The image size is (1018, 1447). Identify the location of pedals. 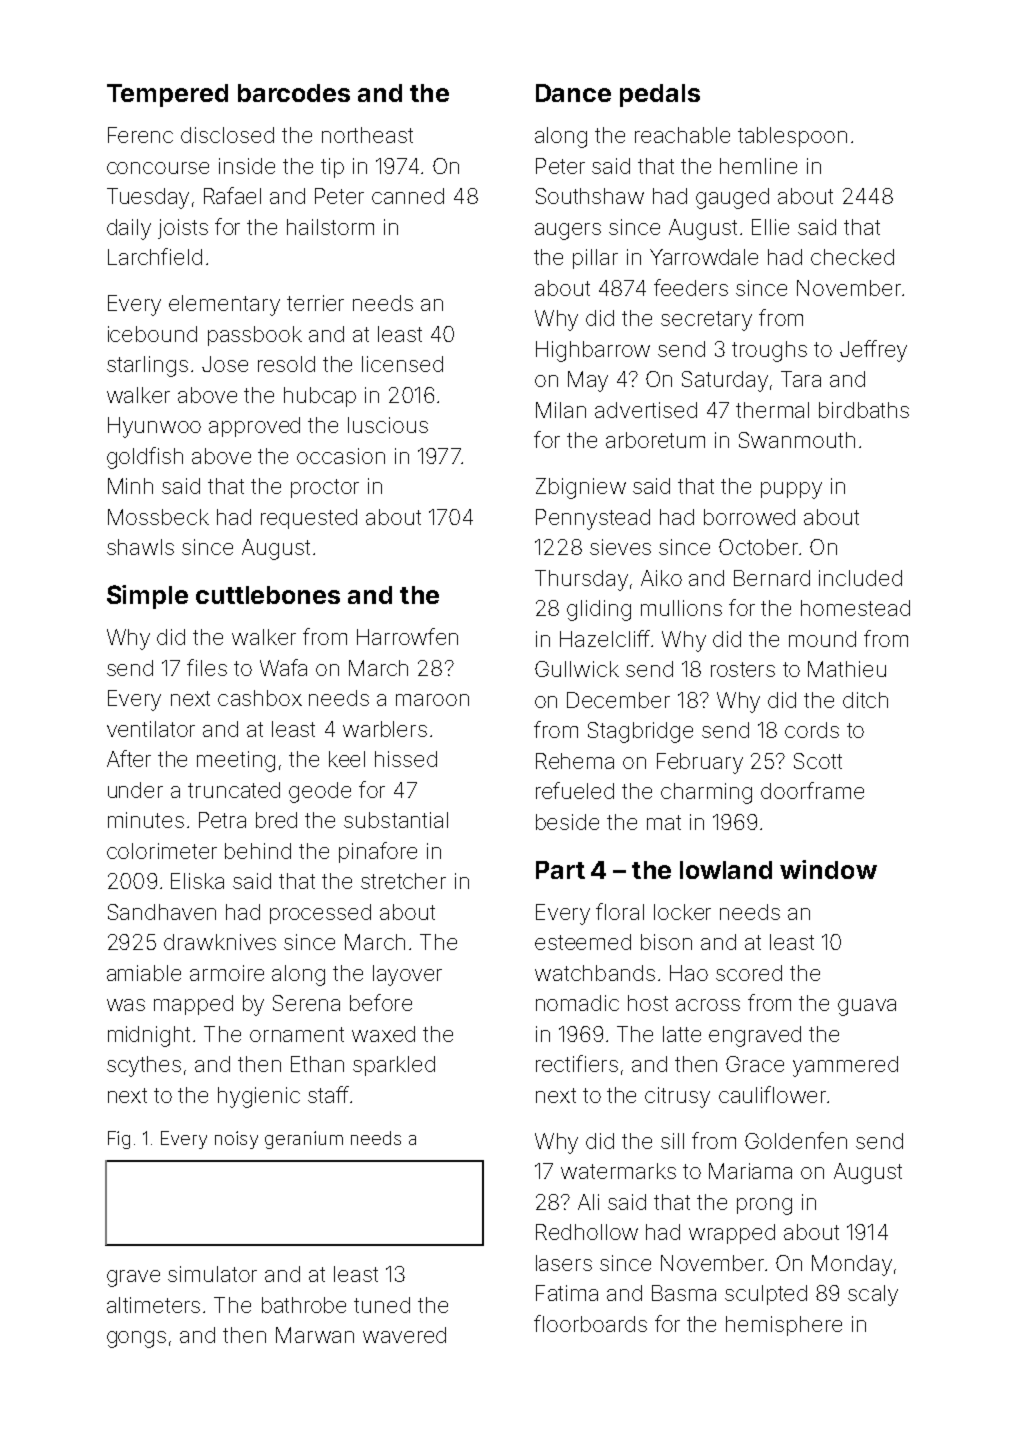
(660, 95).
